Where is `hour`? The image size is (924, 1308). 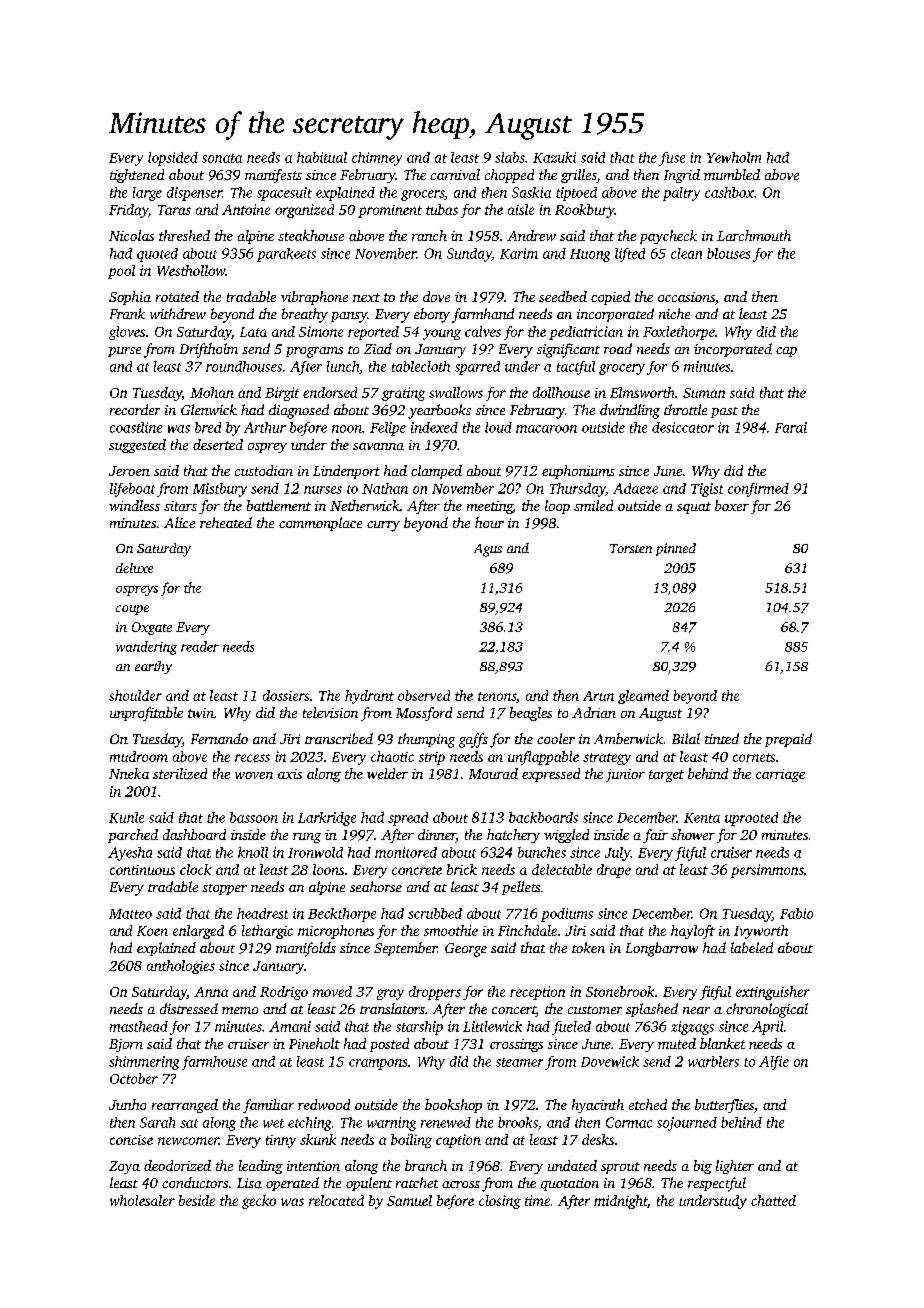 hour is located at coordinates (489, 522).
